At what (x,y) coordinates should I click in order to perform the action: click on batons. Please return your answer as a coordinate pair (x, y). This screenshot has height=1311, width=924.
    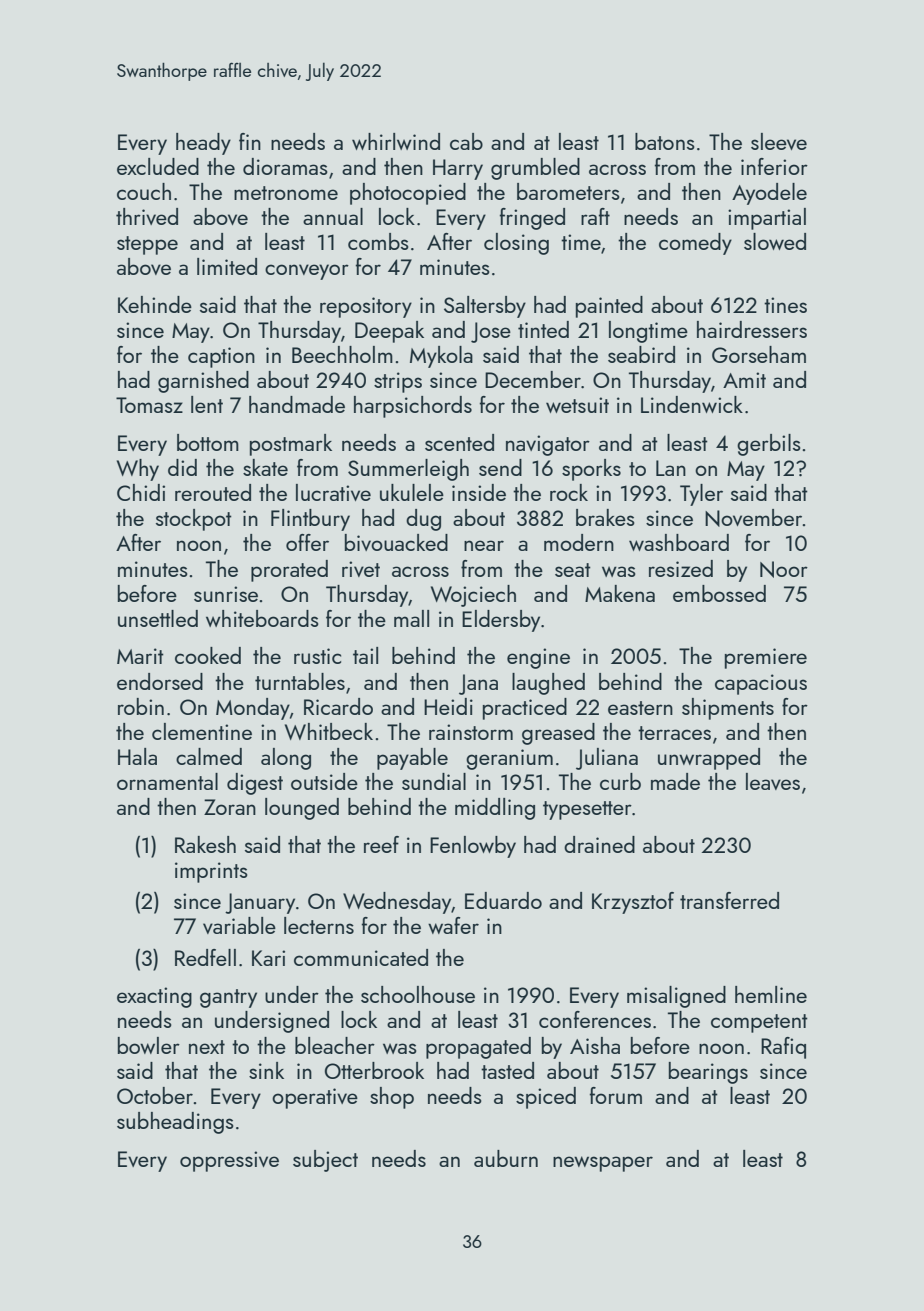
    Looking at the image, I should click on (665, 141).
